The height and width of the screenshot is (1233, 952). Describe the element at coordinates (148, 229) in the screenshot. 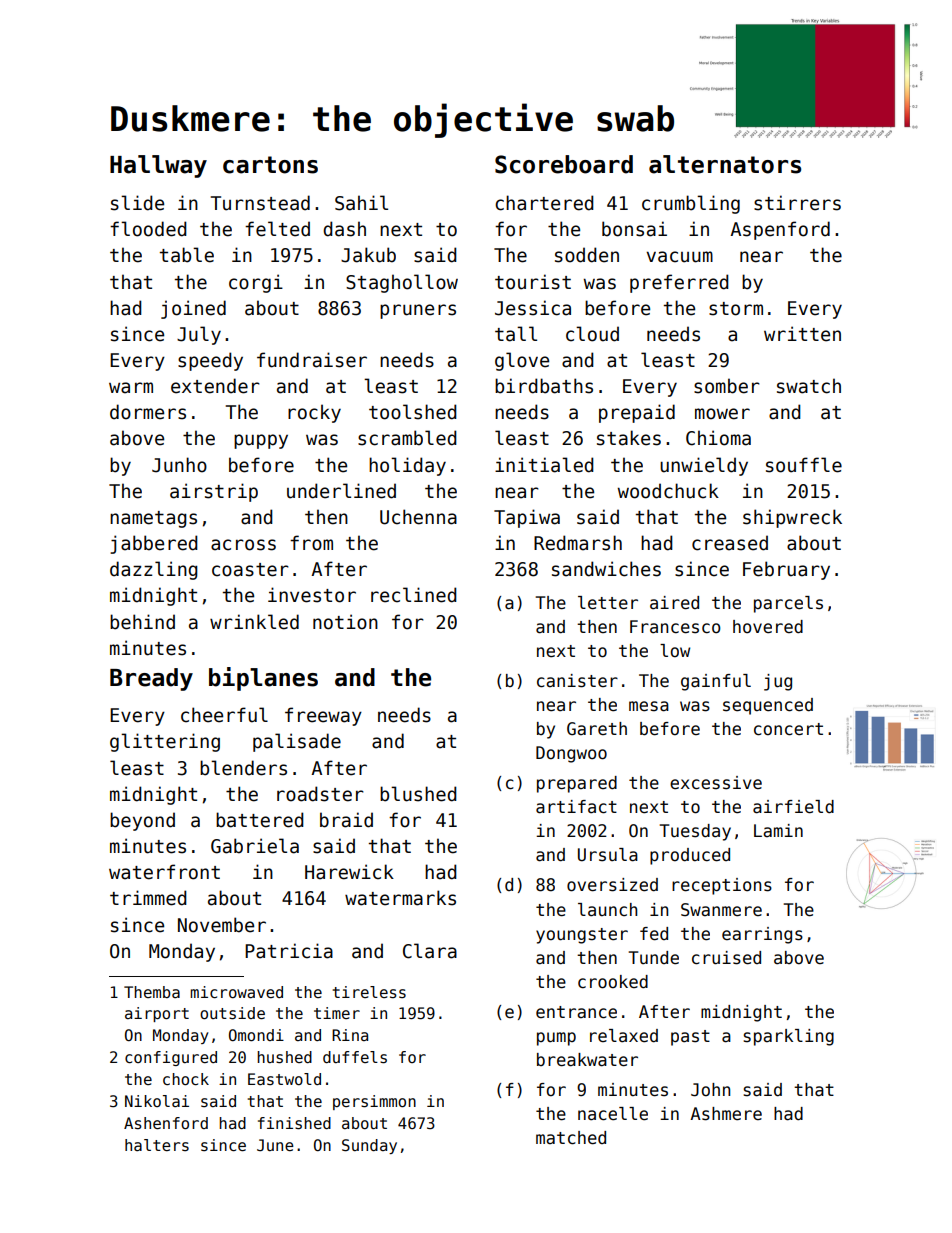

I see `flooded` at that location.
